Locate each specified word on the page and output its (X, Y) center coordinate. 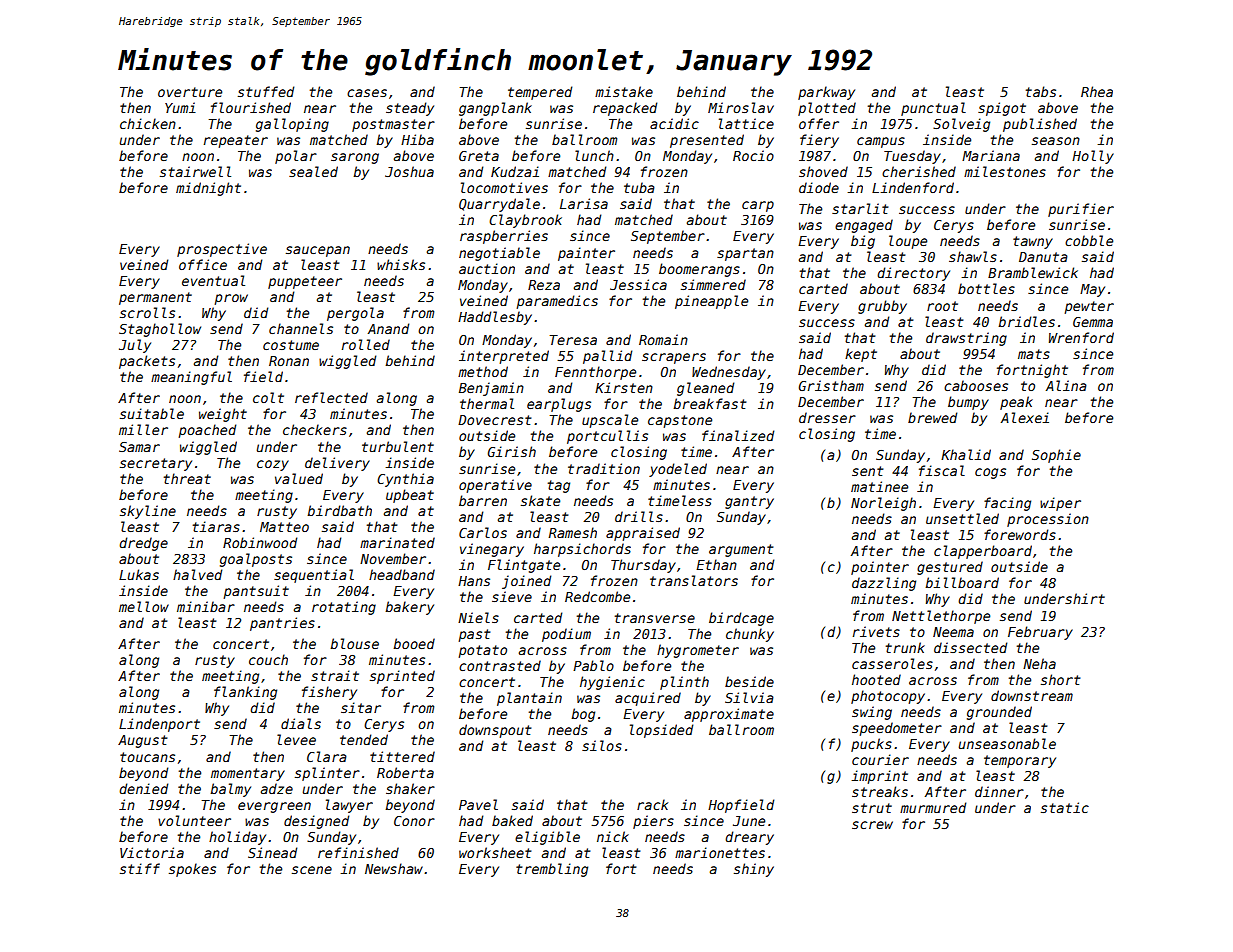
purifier (1081, 210)
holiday (237, 838)
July (135, 346)
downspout (495, 731)
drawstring (966, 339)
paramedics (557, 302)
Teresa (573, 340)
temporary (1020, 761)
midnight (208, 189)
